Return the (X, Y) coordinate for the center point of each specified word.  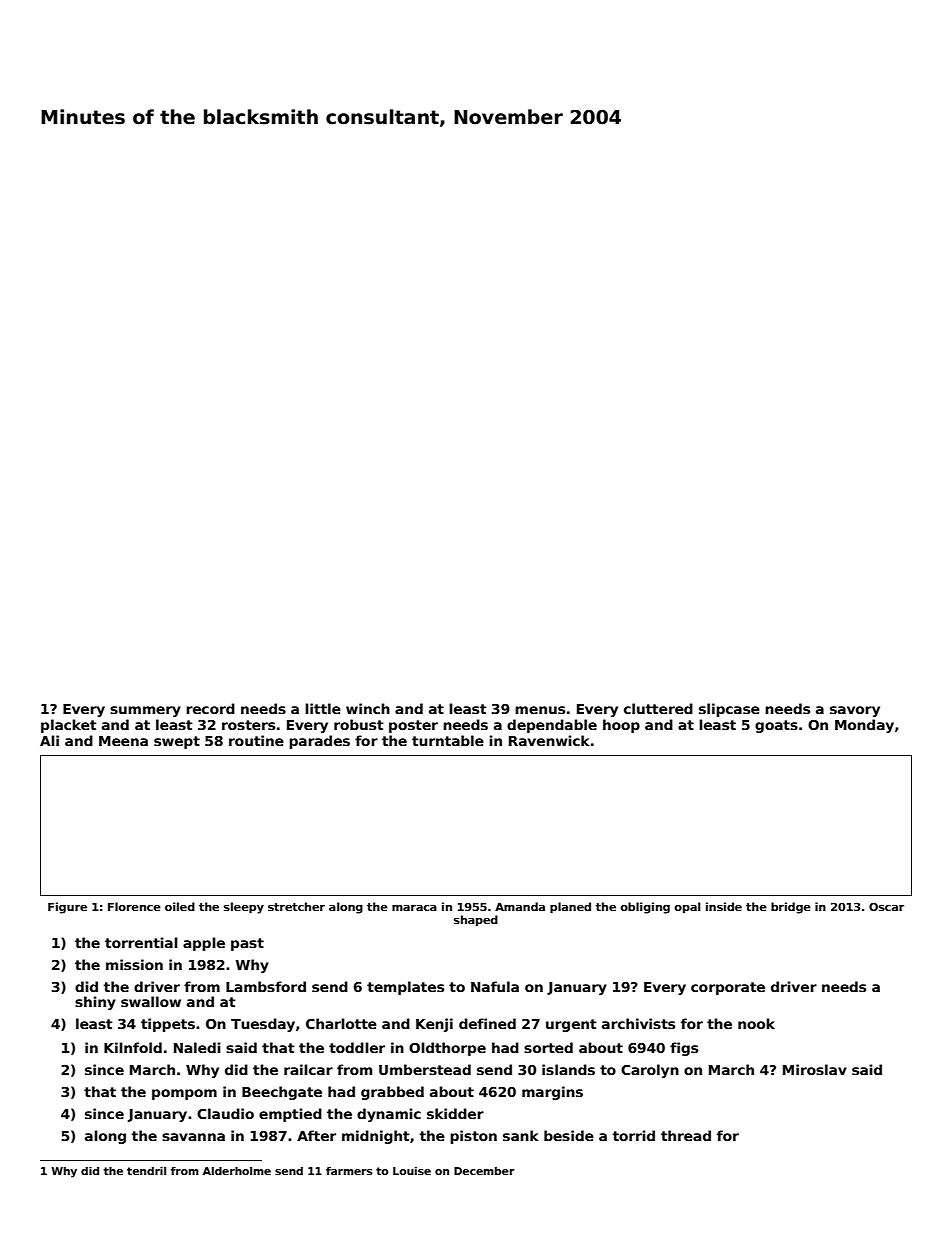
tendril (146, 1171)
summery (145, 711)
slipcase (729, 710)
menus (540, 710)
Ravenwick (549, 740)
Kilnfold (133, 1047)
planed (570, 908)
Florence (134, 906)
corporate (728, 988)
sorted (548, 1047)
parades (319, 742)
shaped (476, 920)
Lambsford (266, 986)
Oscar (886, 906)
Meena (123, 741)
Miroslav (815, 1069)
